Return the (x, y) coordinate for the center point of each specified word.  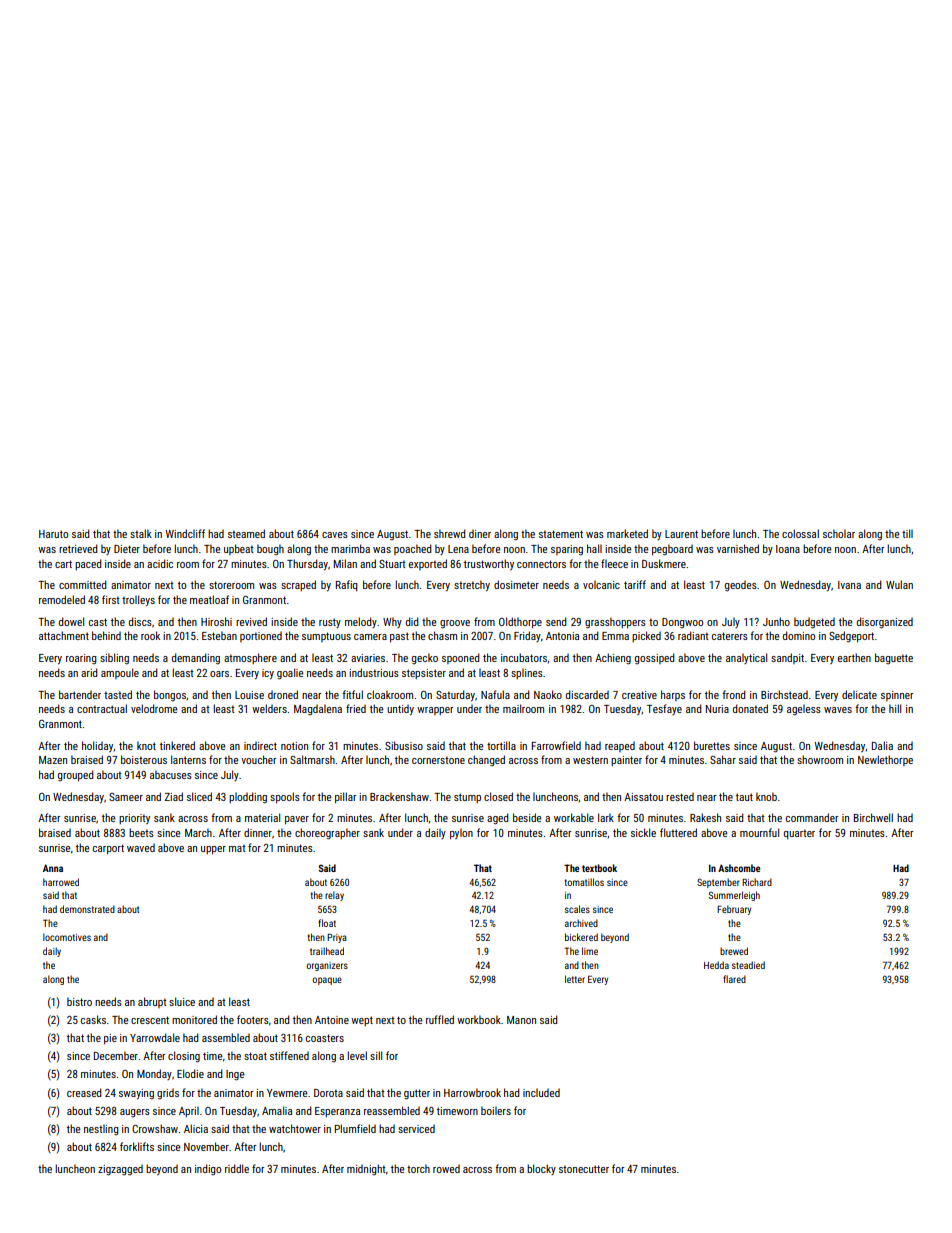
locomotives (67, 937)
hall (594, 548)
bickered (581, 937)
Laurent (681, 534)
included (541, 1092)
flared (734, 979)
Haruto (53, 534)
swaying (136, 1094)
